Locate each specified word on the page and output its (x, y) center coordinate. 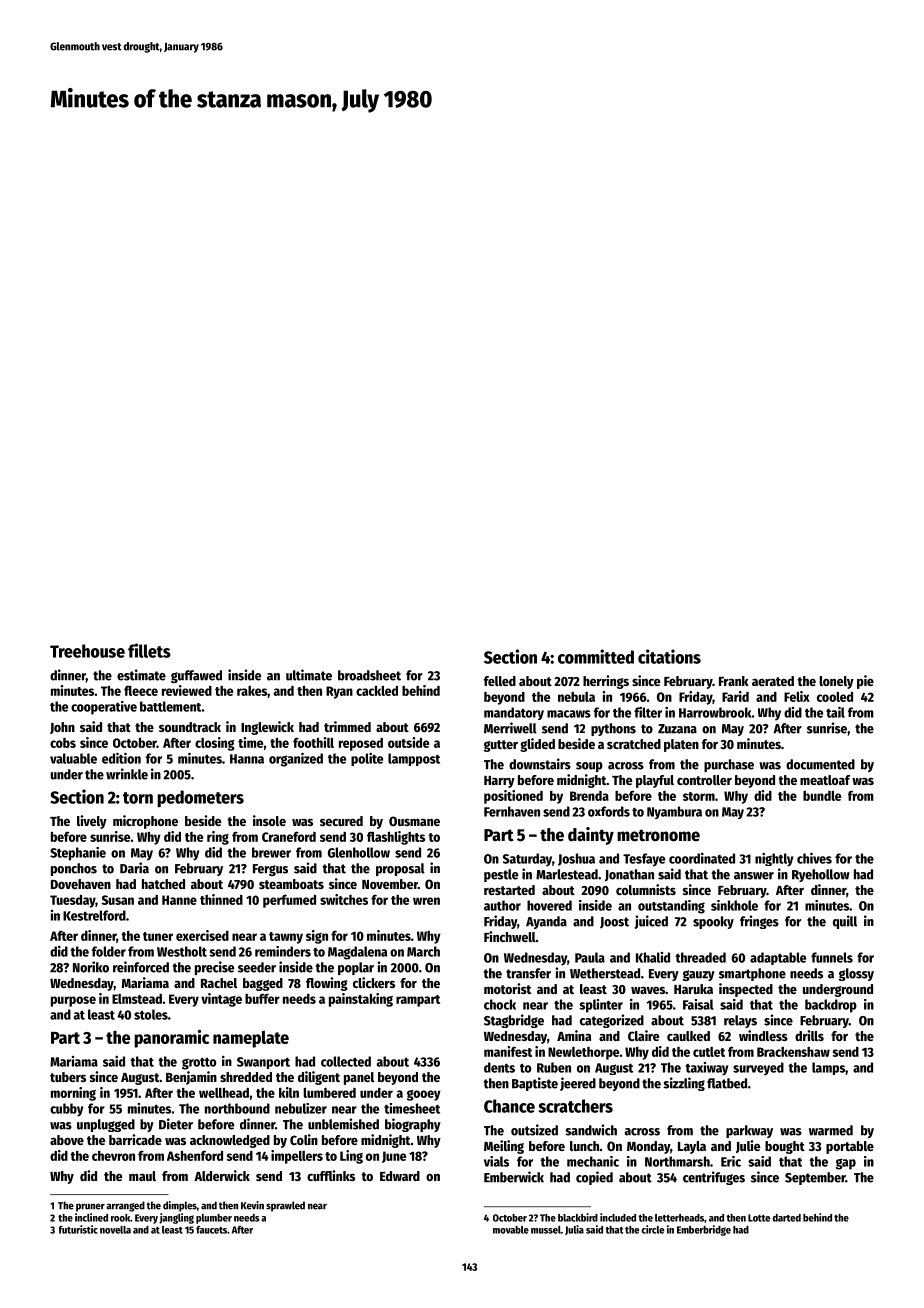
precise (214, 968)
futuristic (78, 1229)
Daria (134, 868)
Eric (731, 1161)
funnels (832, 957)
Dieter (176, 1124)
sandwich (591, 1130)
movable (511, 1230)
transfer (528, 973)
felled (500, 681)
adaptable (778, 958)
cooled (835, 697)
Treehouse (87, 651)
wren (426, 901)
